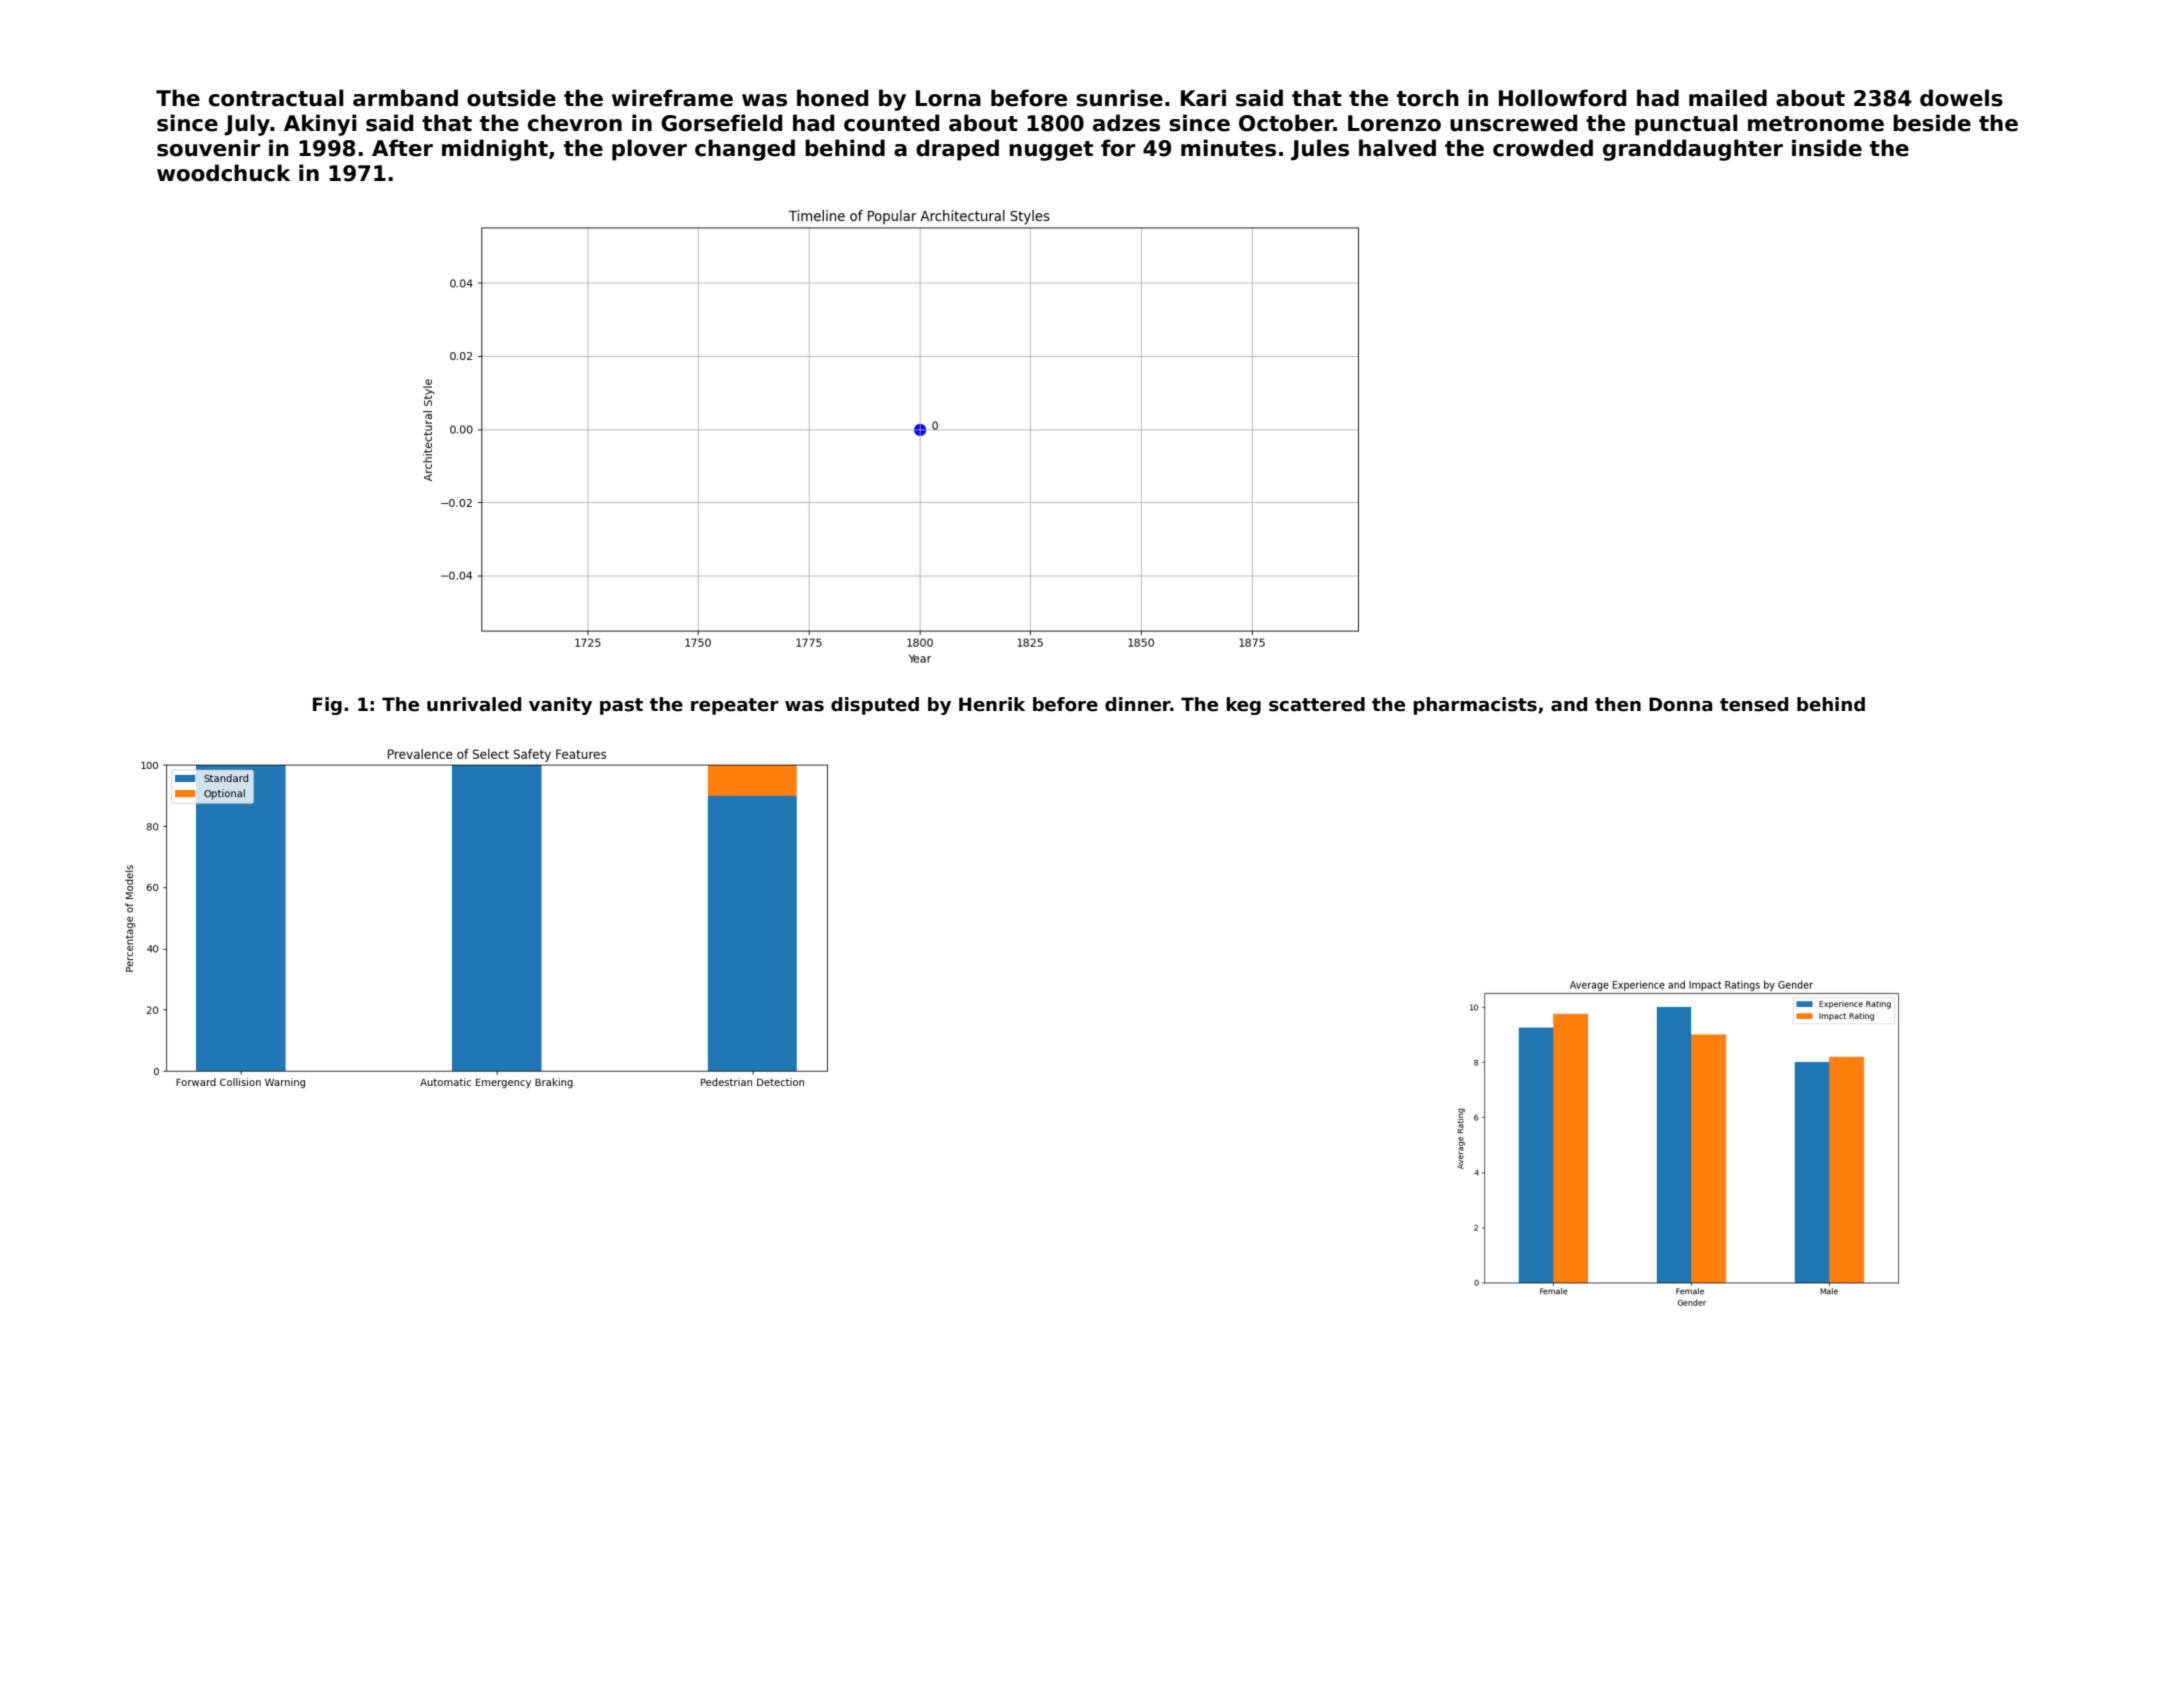 The width and height of the screenshot is (2178, 1683). What do you see at coordinates (474, 704) in the screenshot?
I see `unrivaled` at bounding box center [474, 704].
